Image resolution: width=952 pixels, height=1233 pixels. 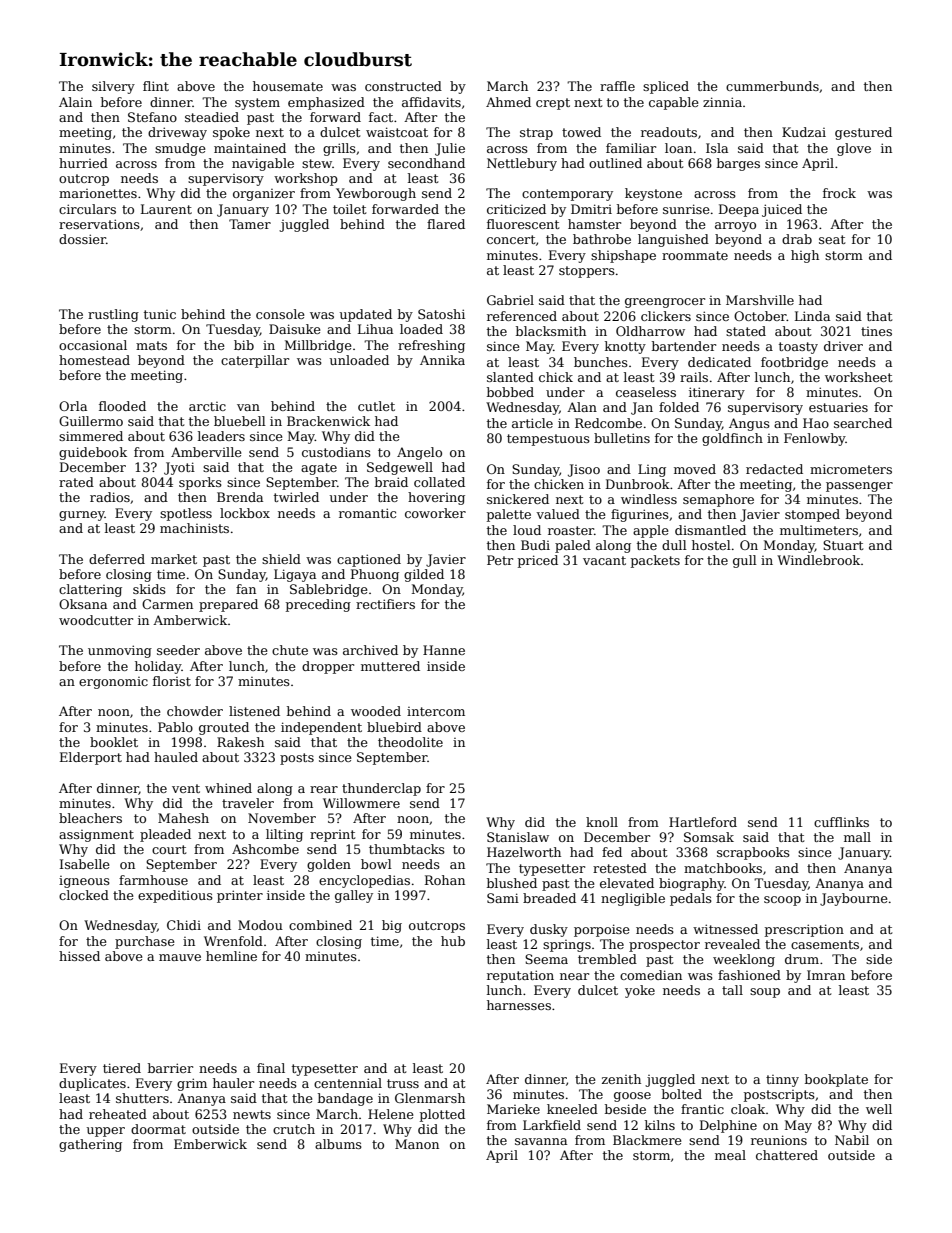 What do you see at coordinates (417, 1144) in the page?
I see `Manon` at bounding box center [417, 1144].
